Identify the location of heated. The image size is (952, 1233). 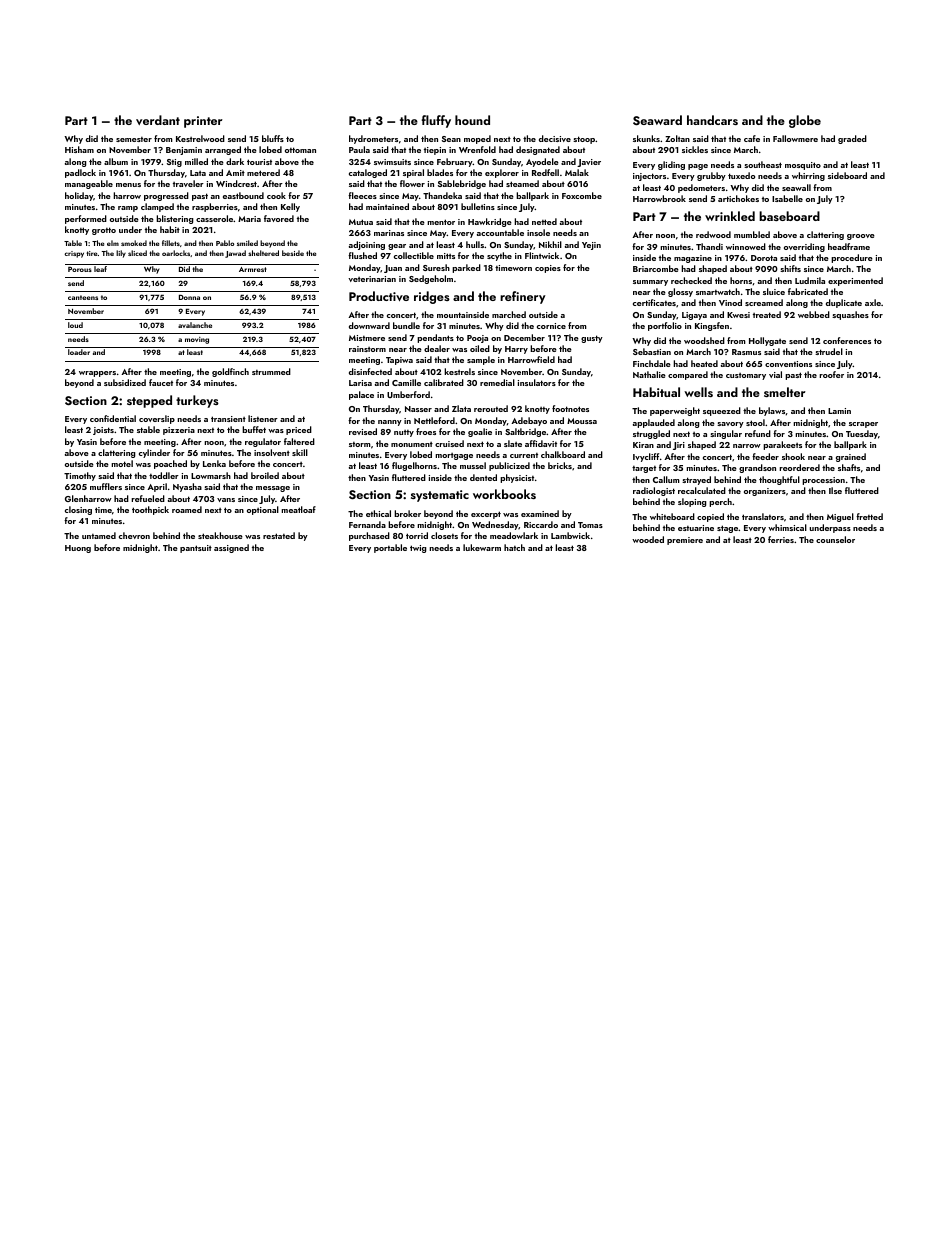
(704, 363).
